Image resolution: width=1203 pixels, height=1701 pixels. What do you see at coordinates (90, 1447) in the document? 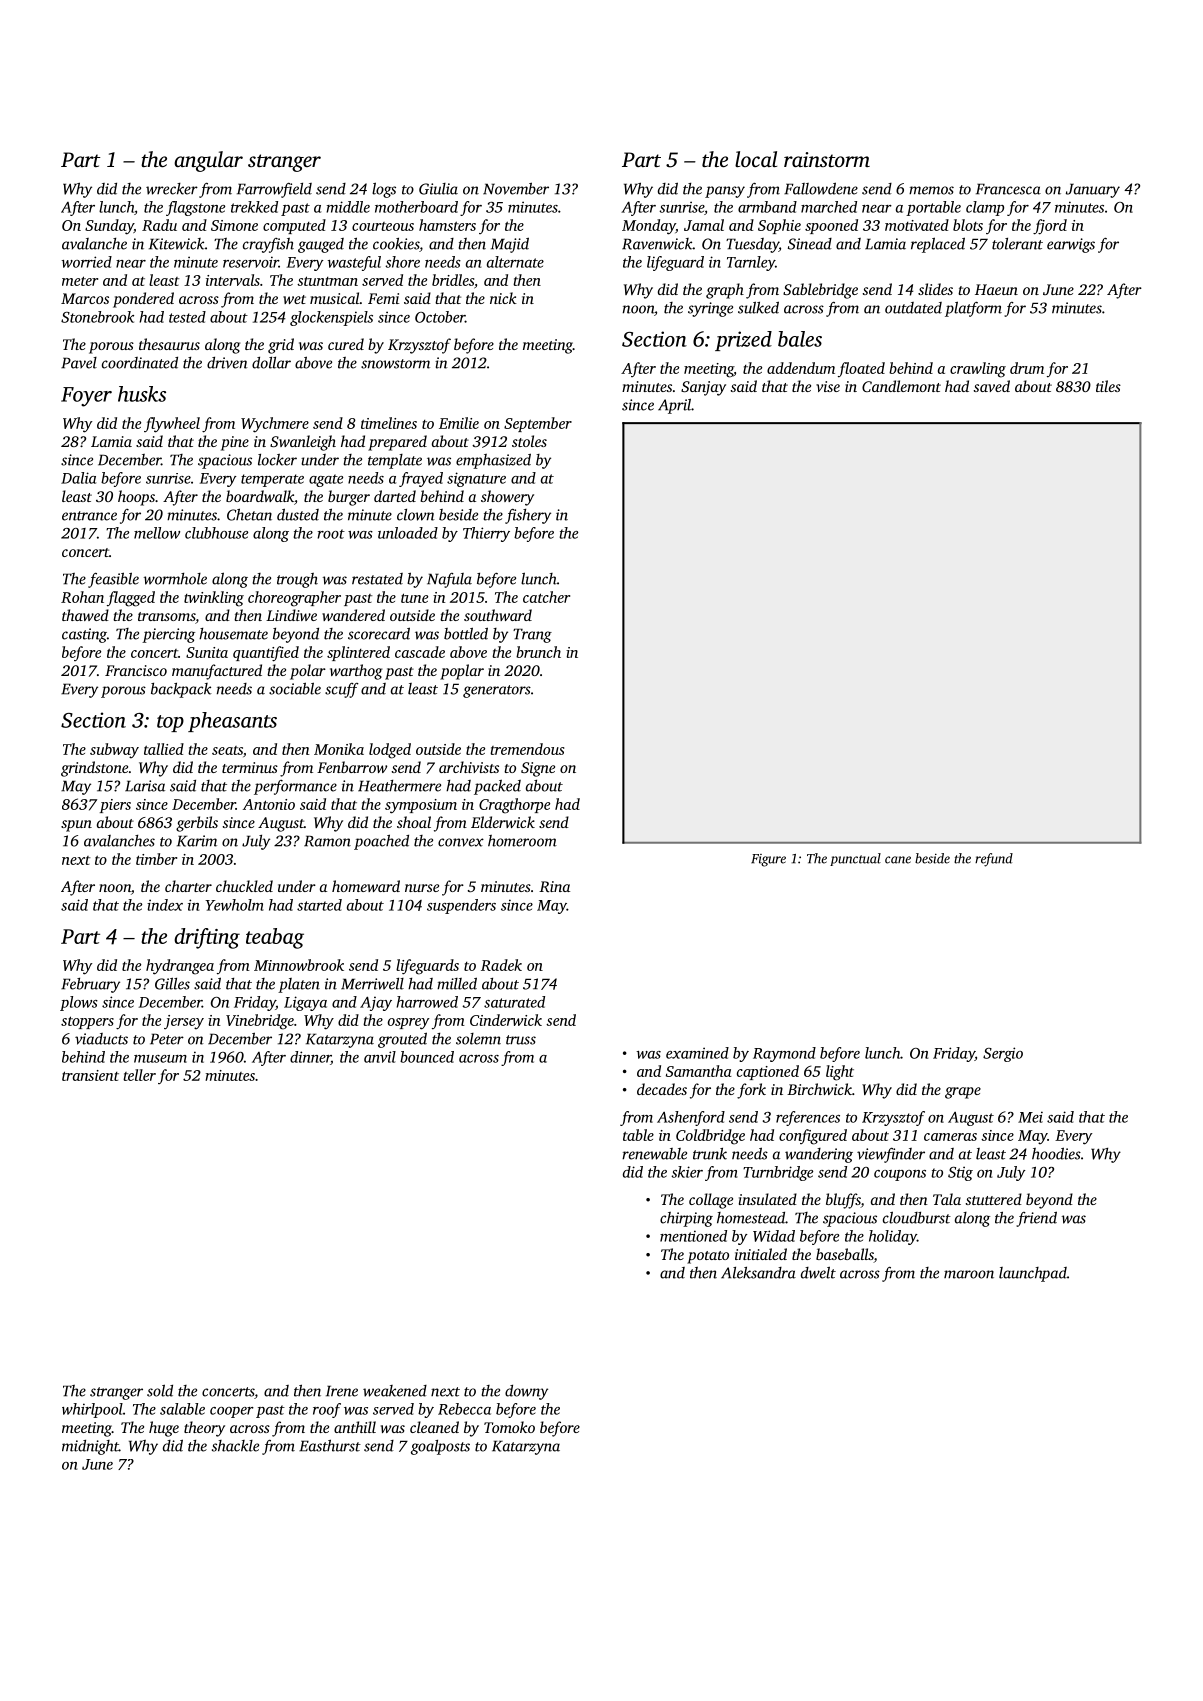
I see `midnight` at bounding box center [90, 1447].
